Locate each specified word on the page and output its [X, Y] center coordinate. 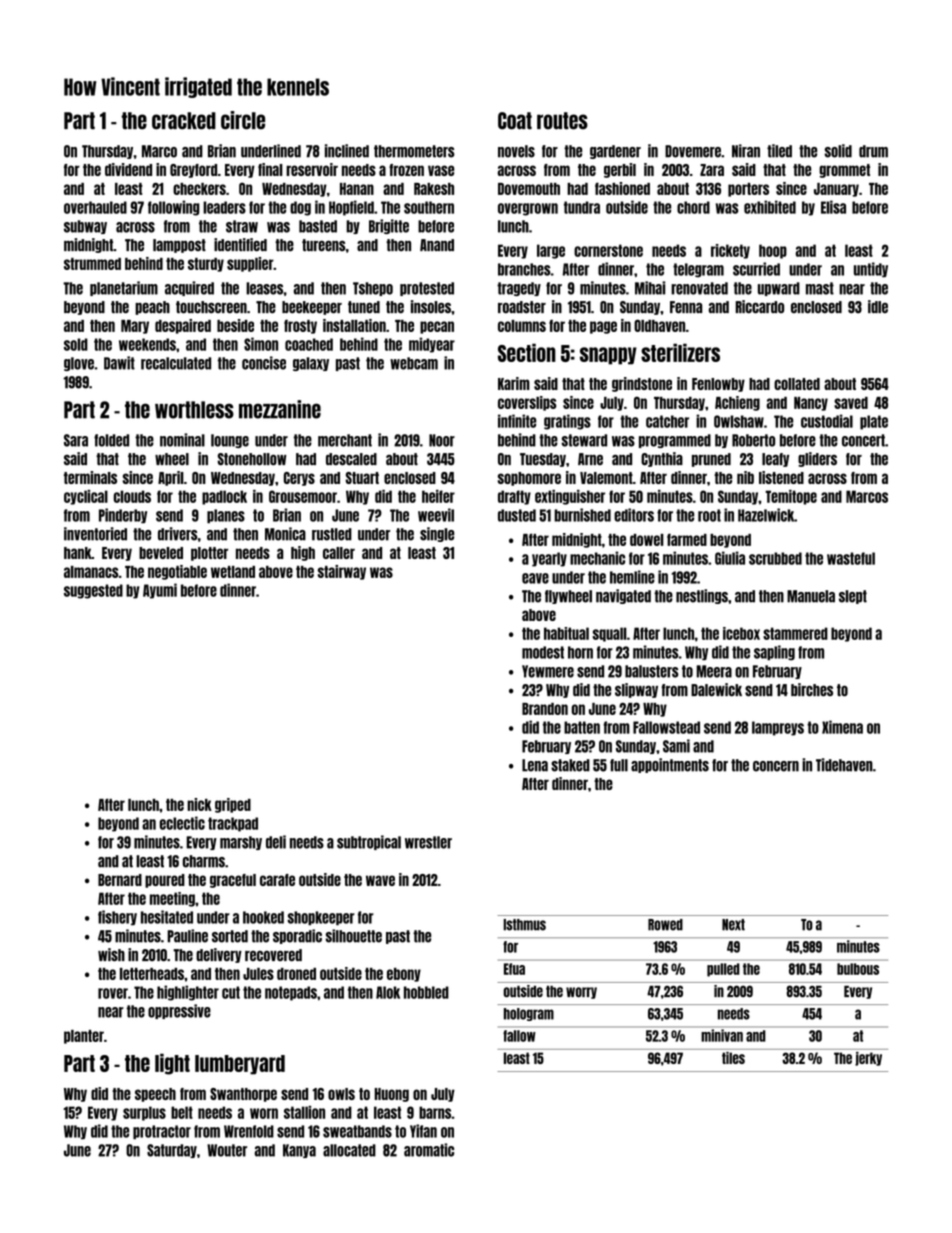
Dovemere [693, 151]
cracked [184, 121]
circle [243, 120]
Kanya [299, 1151]
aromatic [429, 1150]
